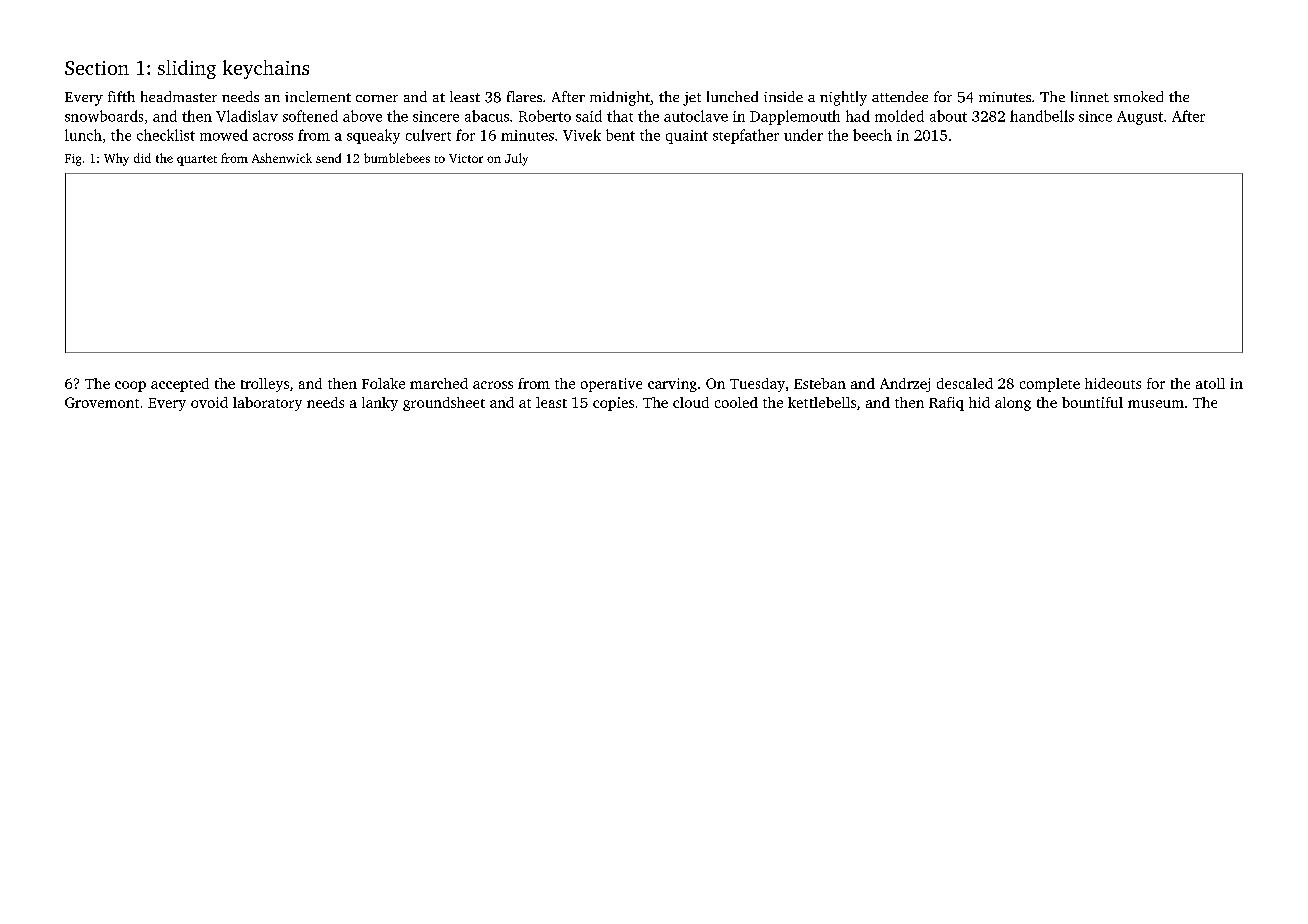  I want to click on descaled, so click(965, 383).
